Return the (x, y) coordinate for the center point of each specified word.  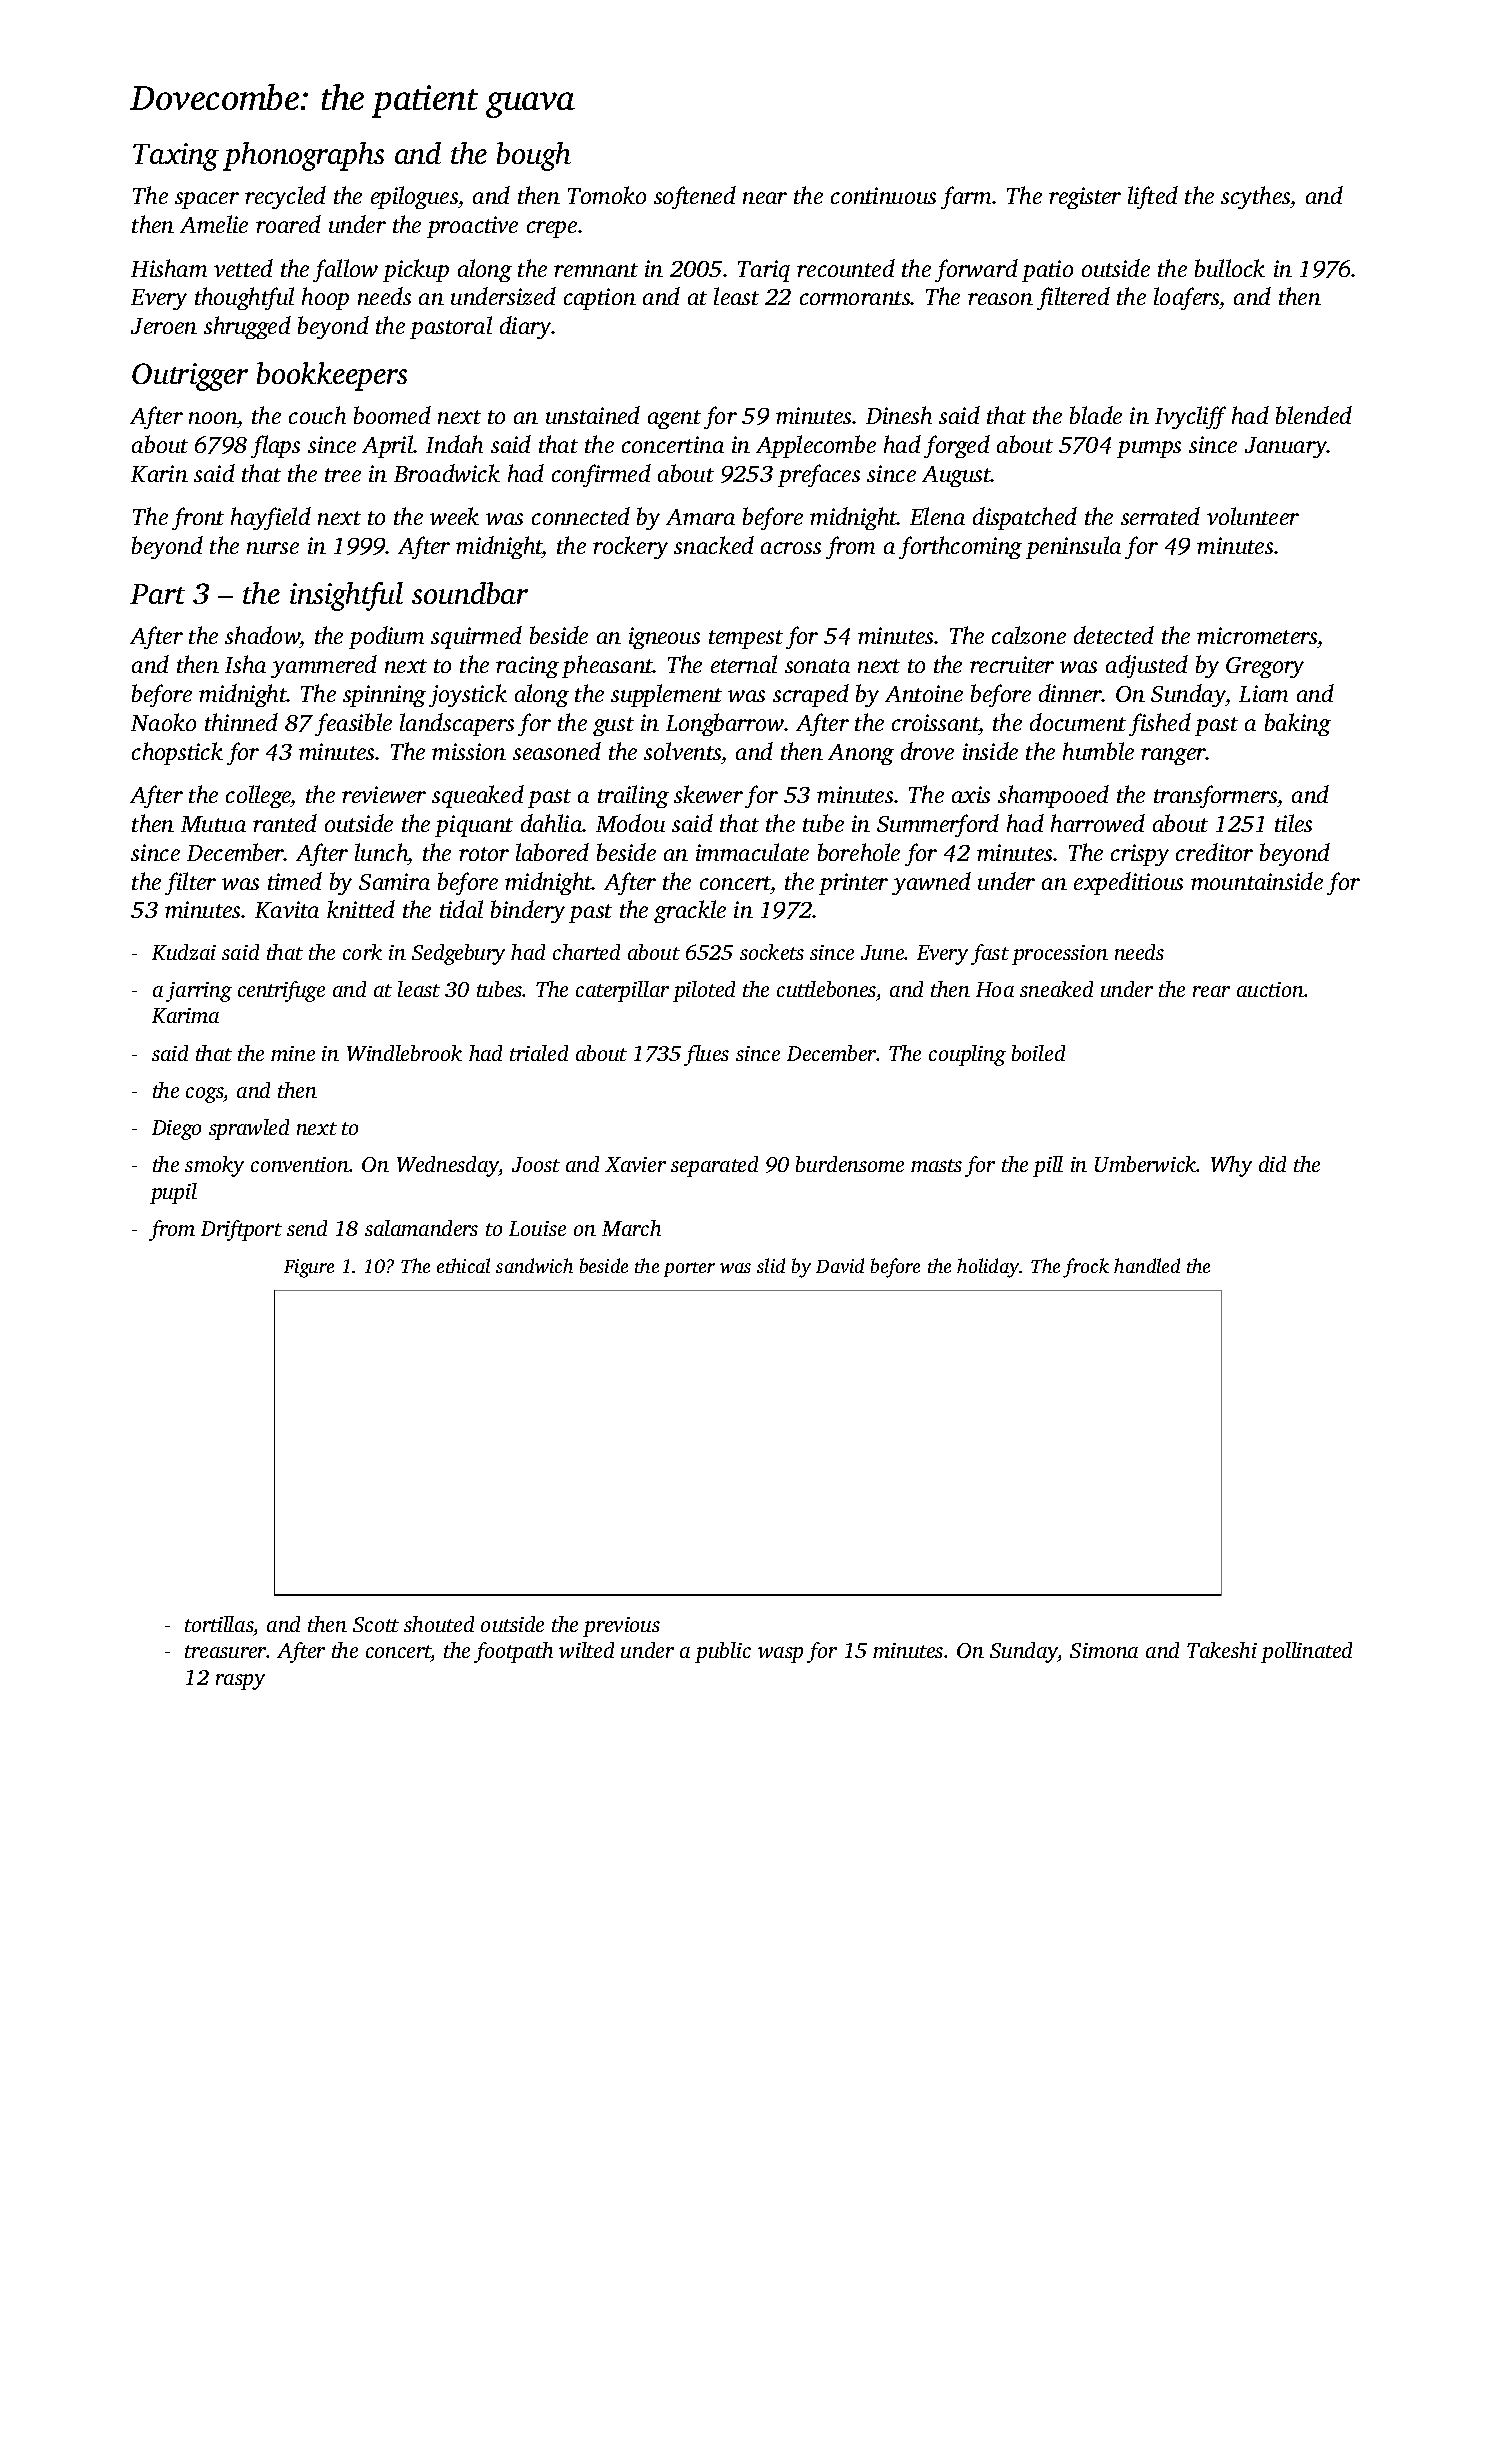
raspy (240, 1682)
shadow (262, 637)
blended (1314, 415)
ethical (463, 1265)
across (791, 548)
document (1078, 722)
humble (1098, 751)
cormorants (855, 298)
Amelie (214, 224)
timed (295, 881)
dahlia (552, 823)
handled (1147, 1265)
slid (771, 1265)
